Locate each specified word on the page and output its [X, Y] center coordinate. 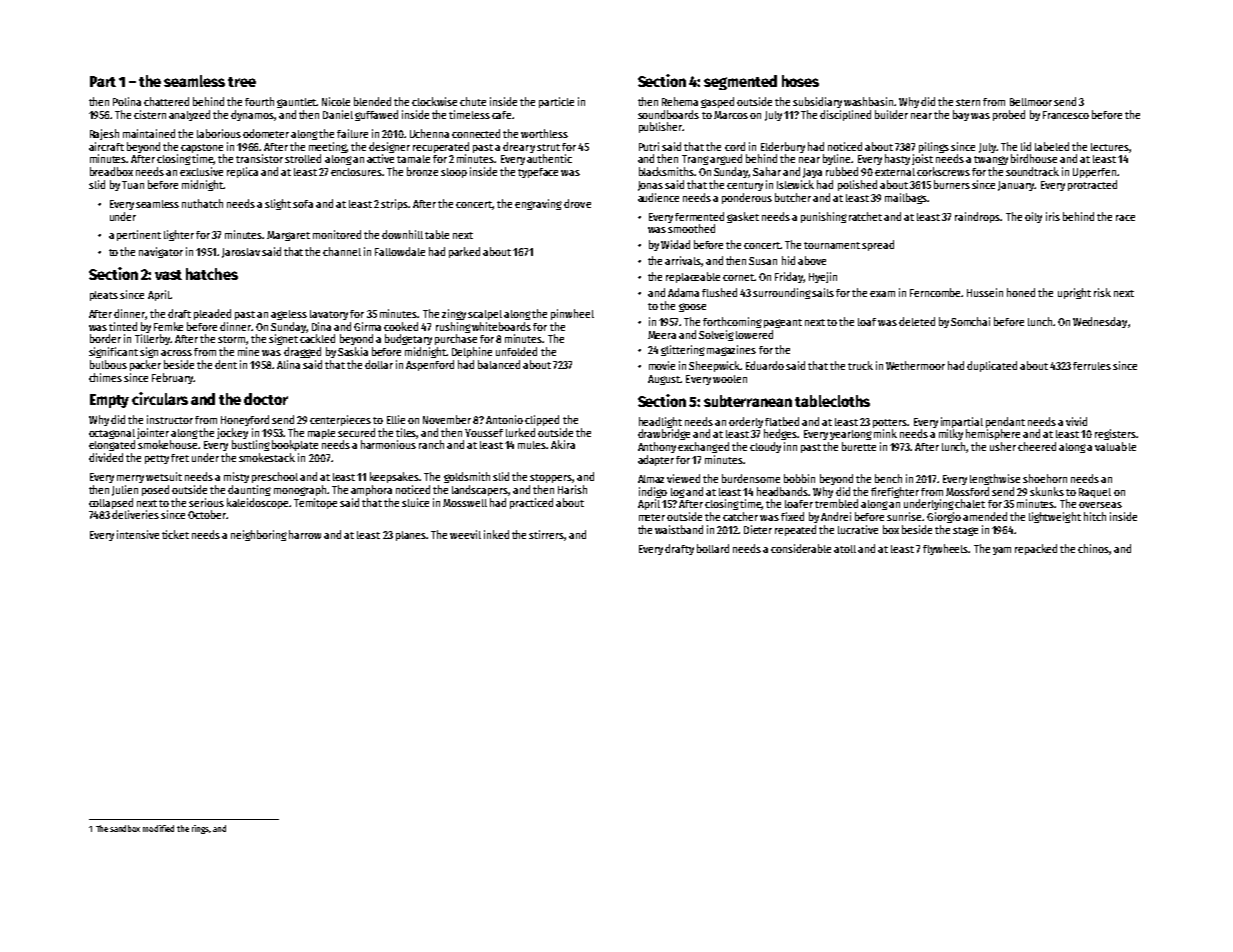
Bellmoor [1031, 102]
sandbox [125, 828]
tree [242, 82]
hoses [800, 81]
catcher [740, 516]
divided [106, 457]
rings [200, 829]
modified [158, 828]
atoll [845, 549]
